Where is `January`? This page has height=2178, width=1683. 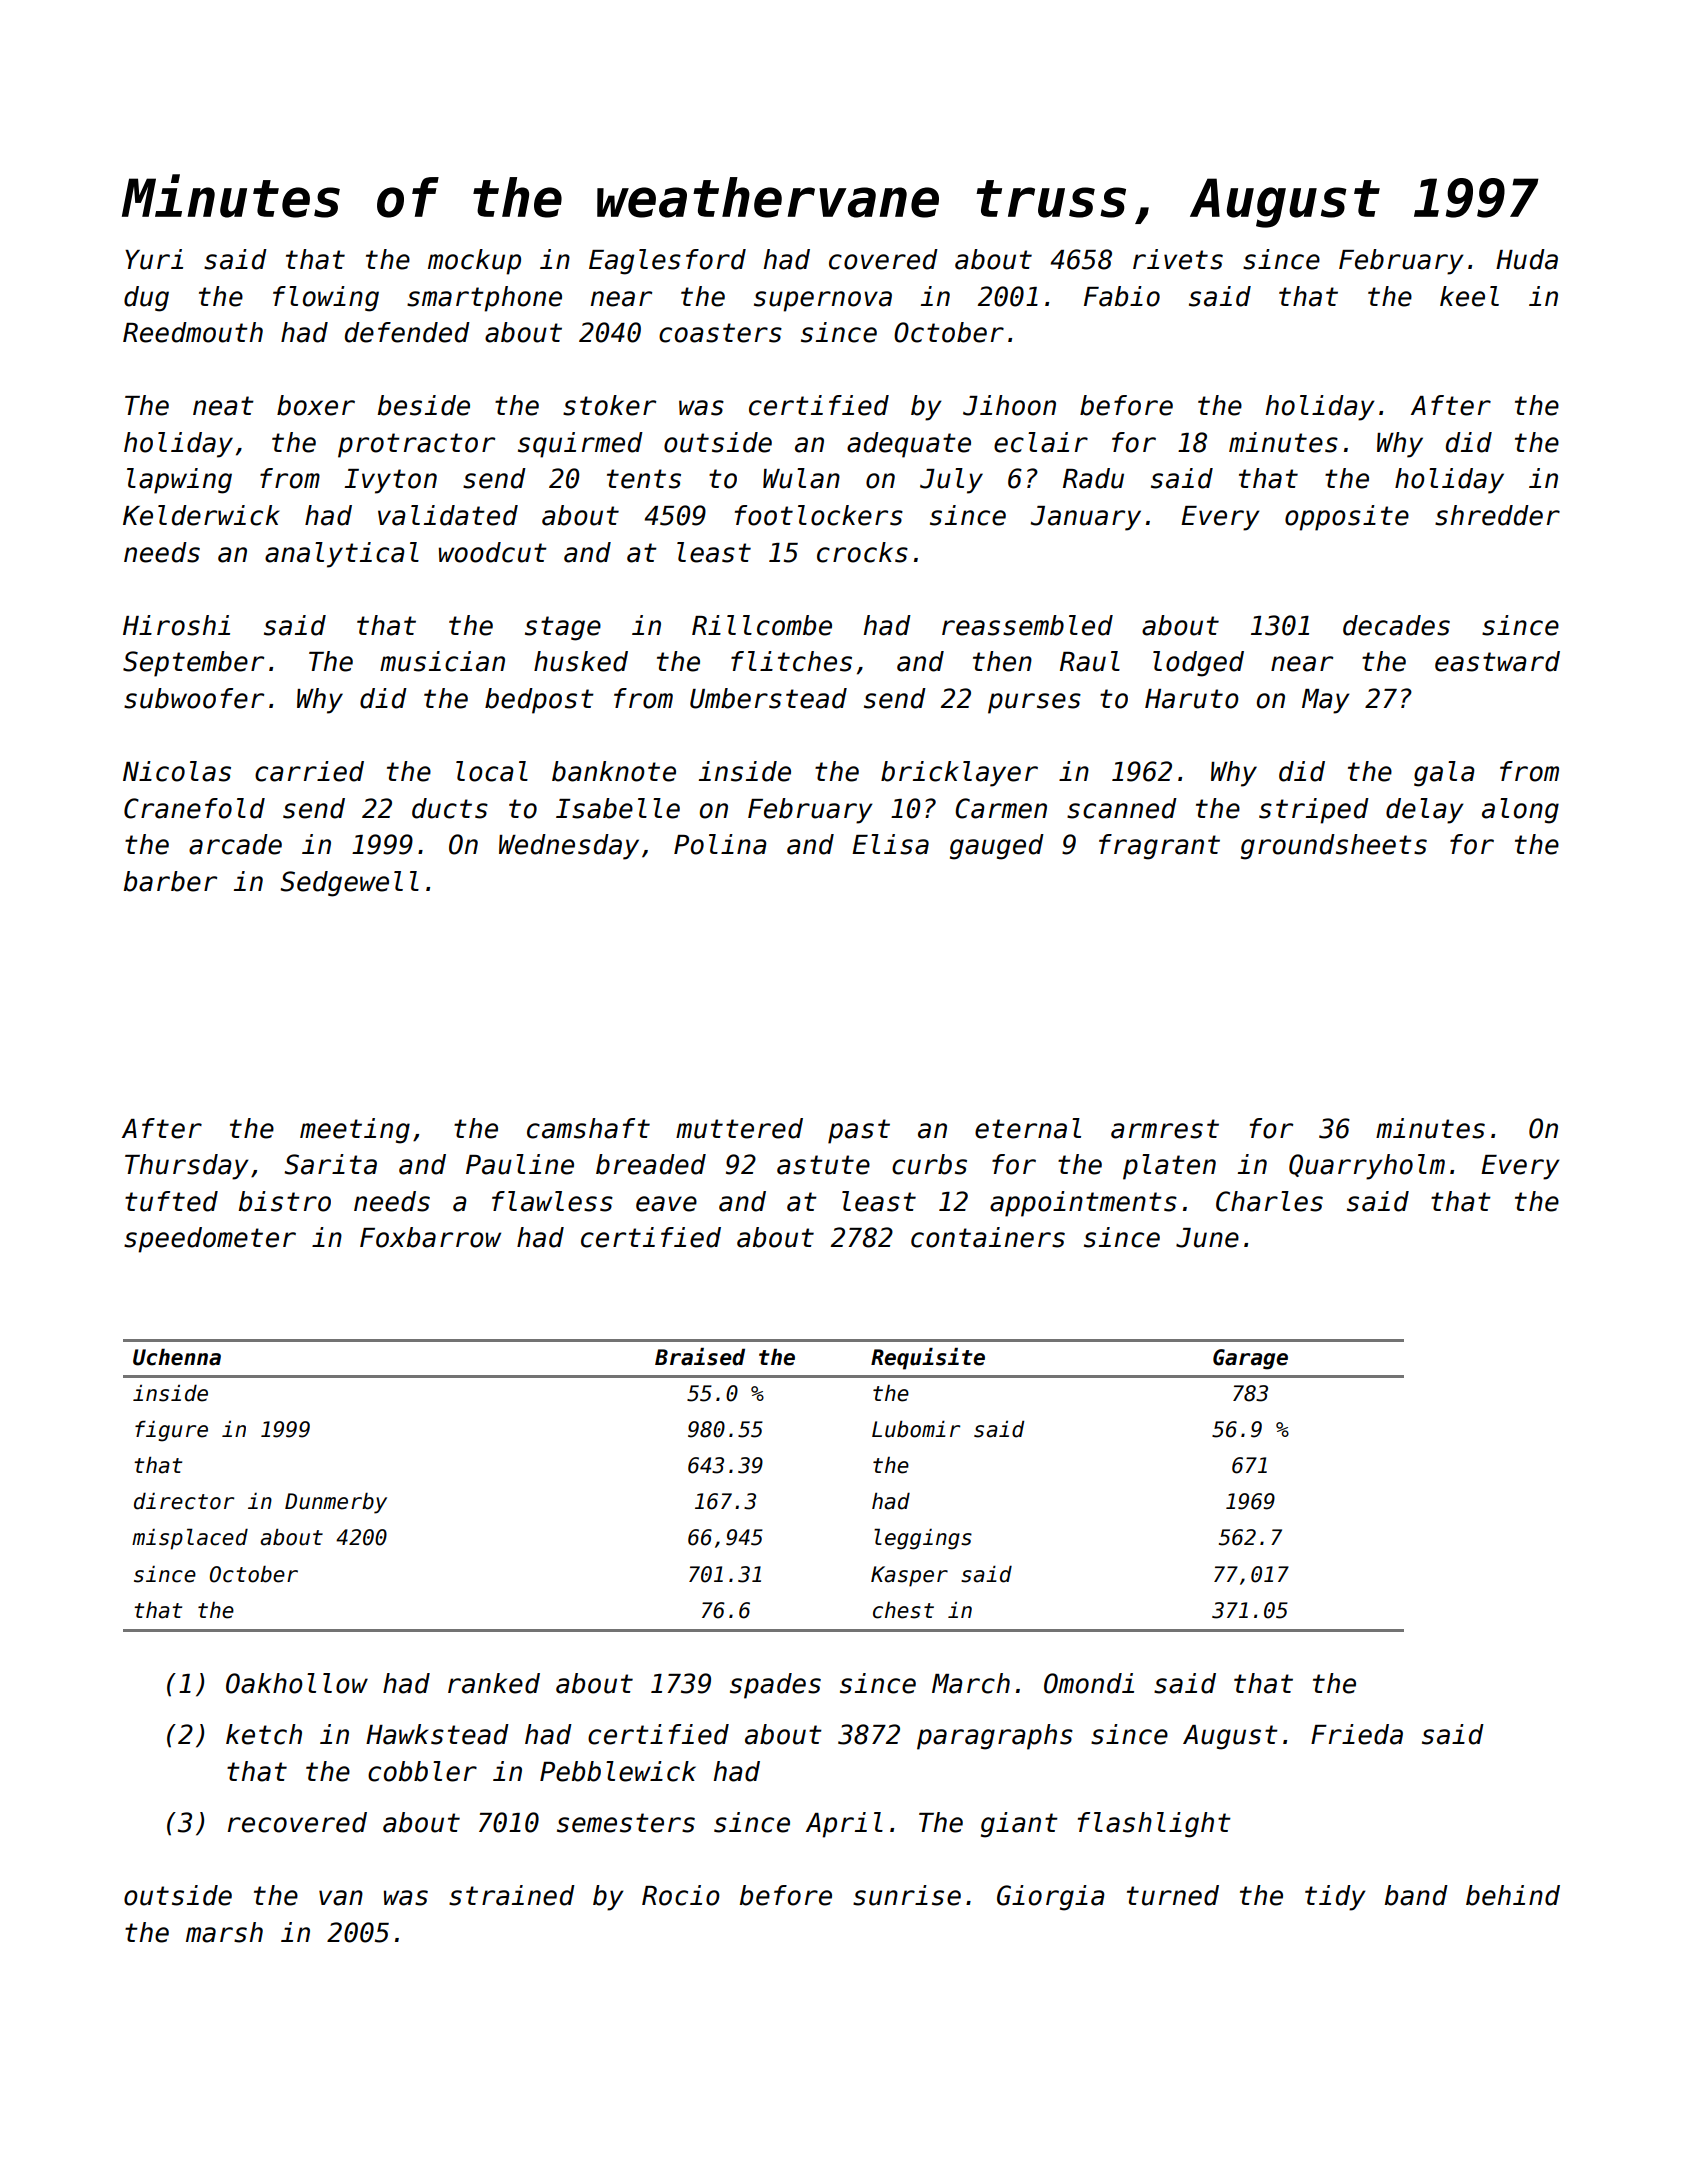
January is located at coordinates (1085, 518).
